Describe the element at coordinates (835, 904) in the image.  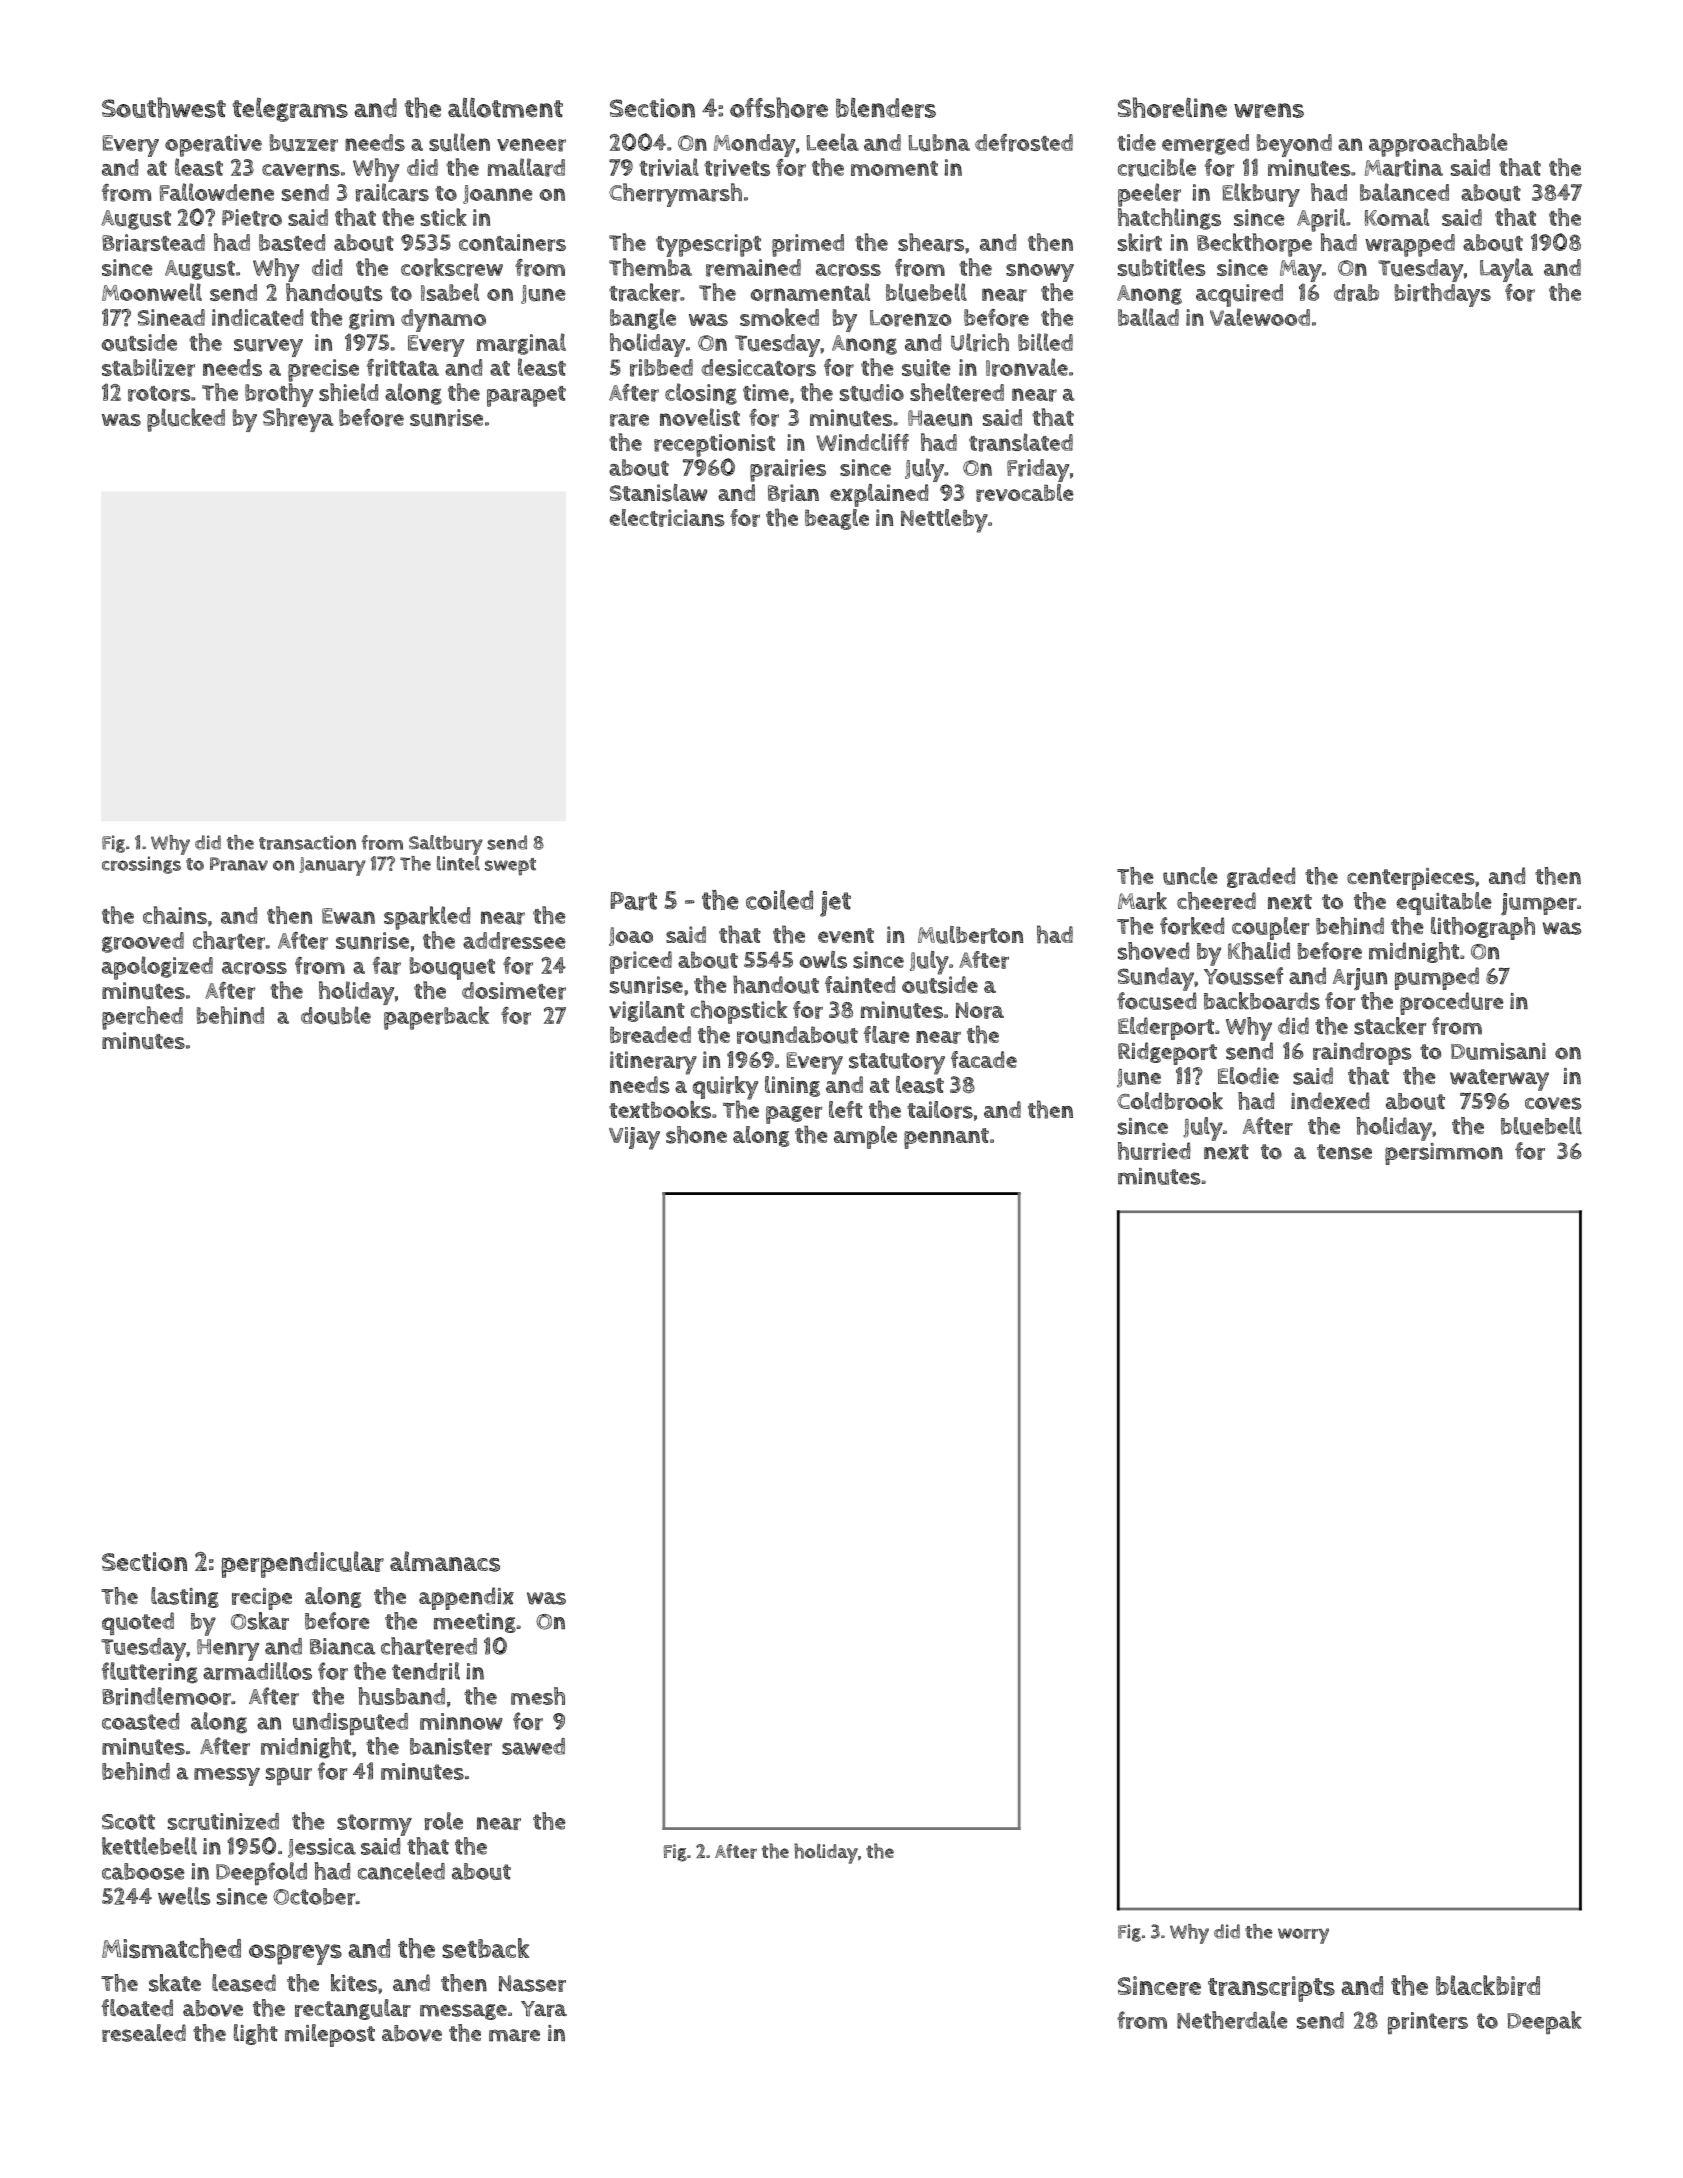
I see `jet` at that location.
